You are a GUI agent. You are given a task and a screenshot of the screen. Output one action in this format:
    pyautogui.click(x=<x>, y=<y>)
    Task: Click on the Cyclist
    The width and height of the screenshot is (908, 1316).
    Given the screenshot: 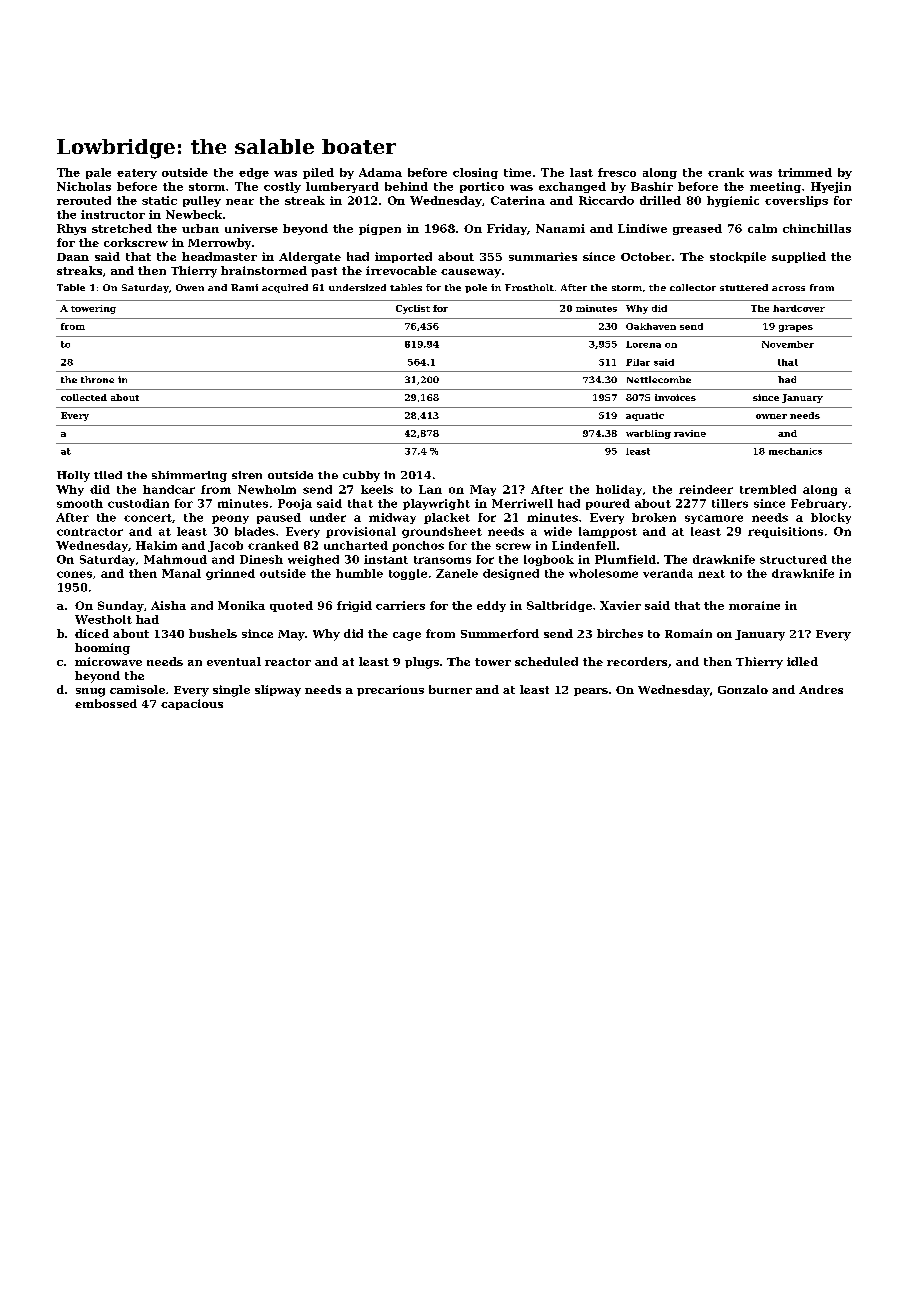 What is the action you would take?
    pyautogui.click(x=413, y=309)
